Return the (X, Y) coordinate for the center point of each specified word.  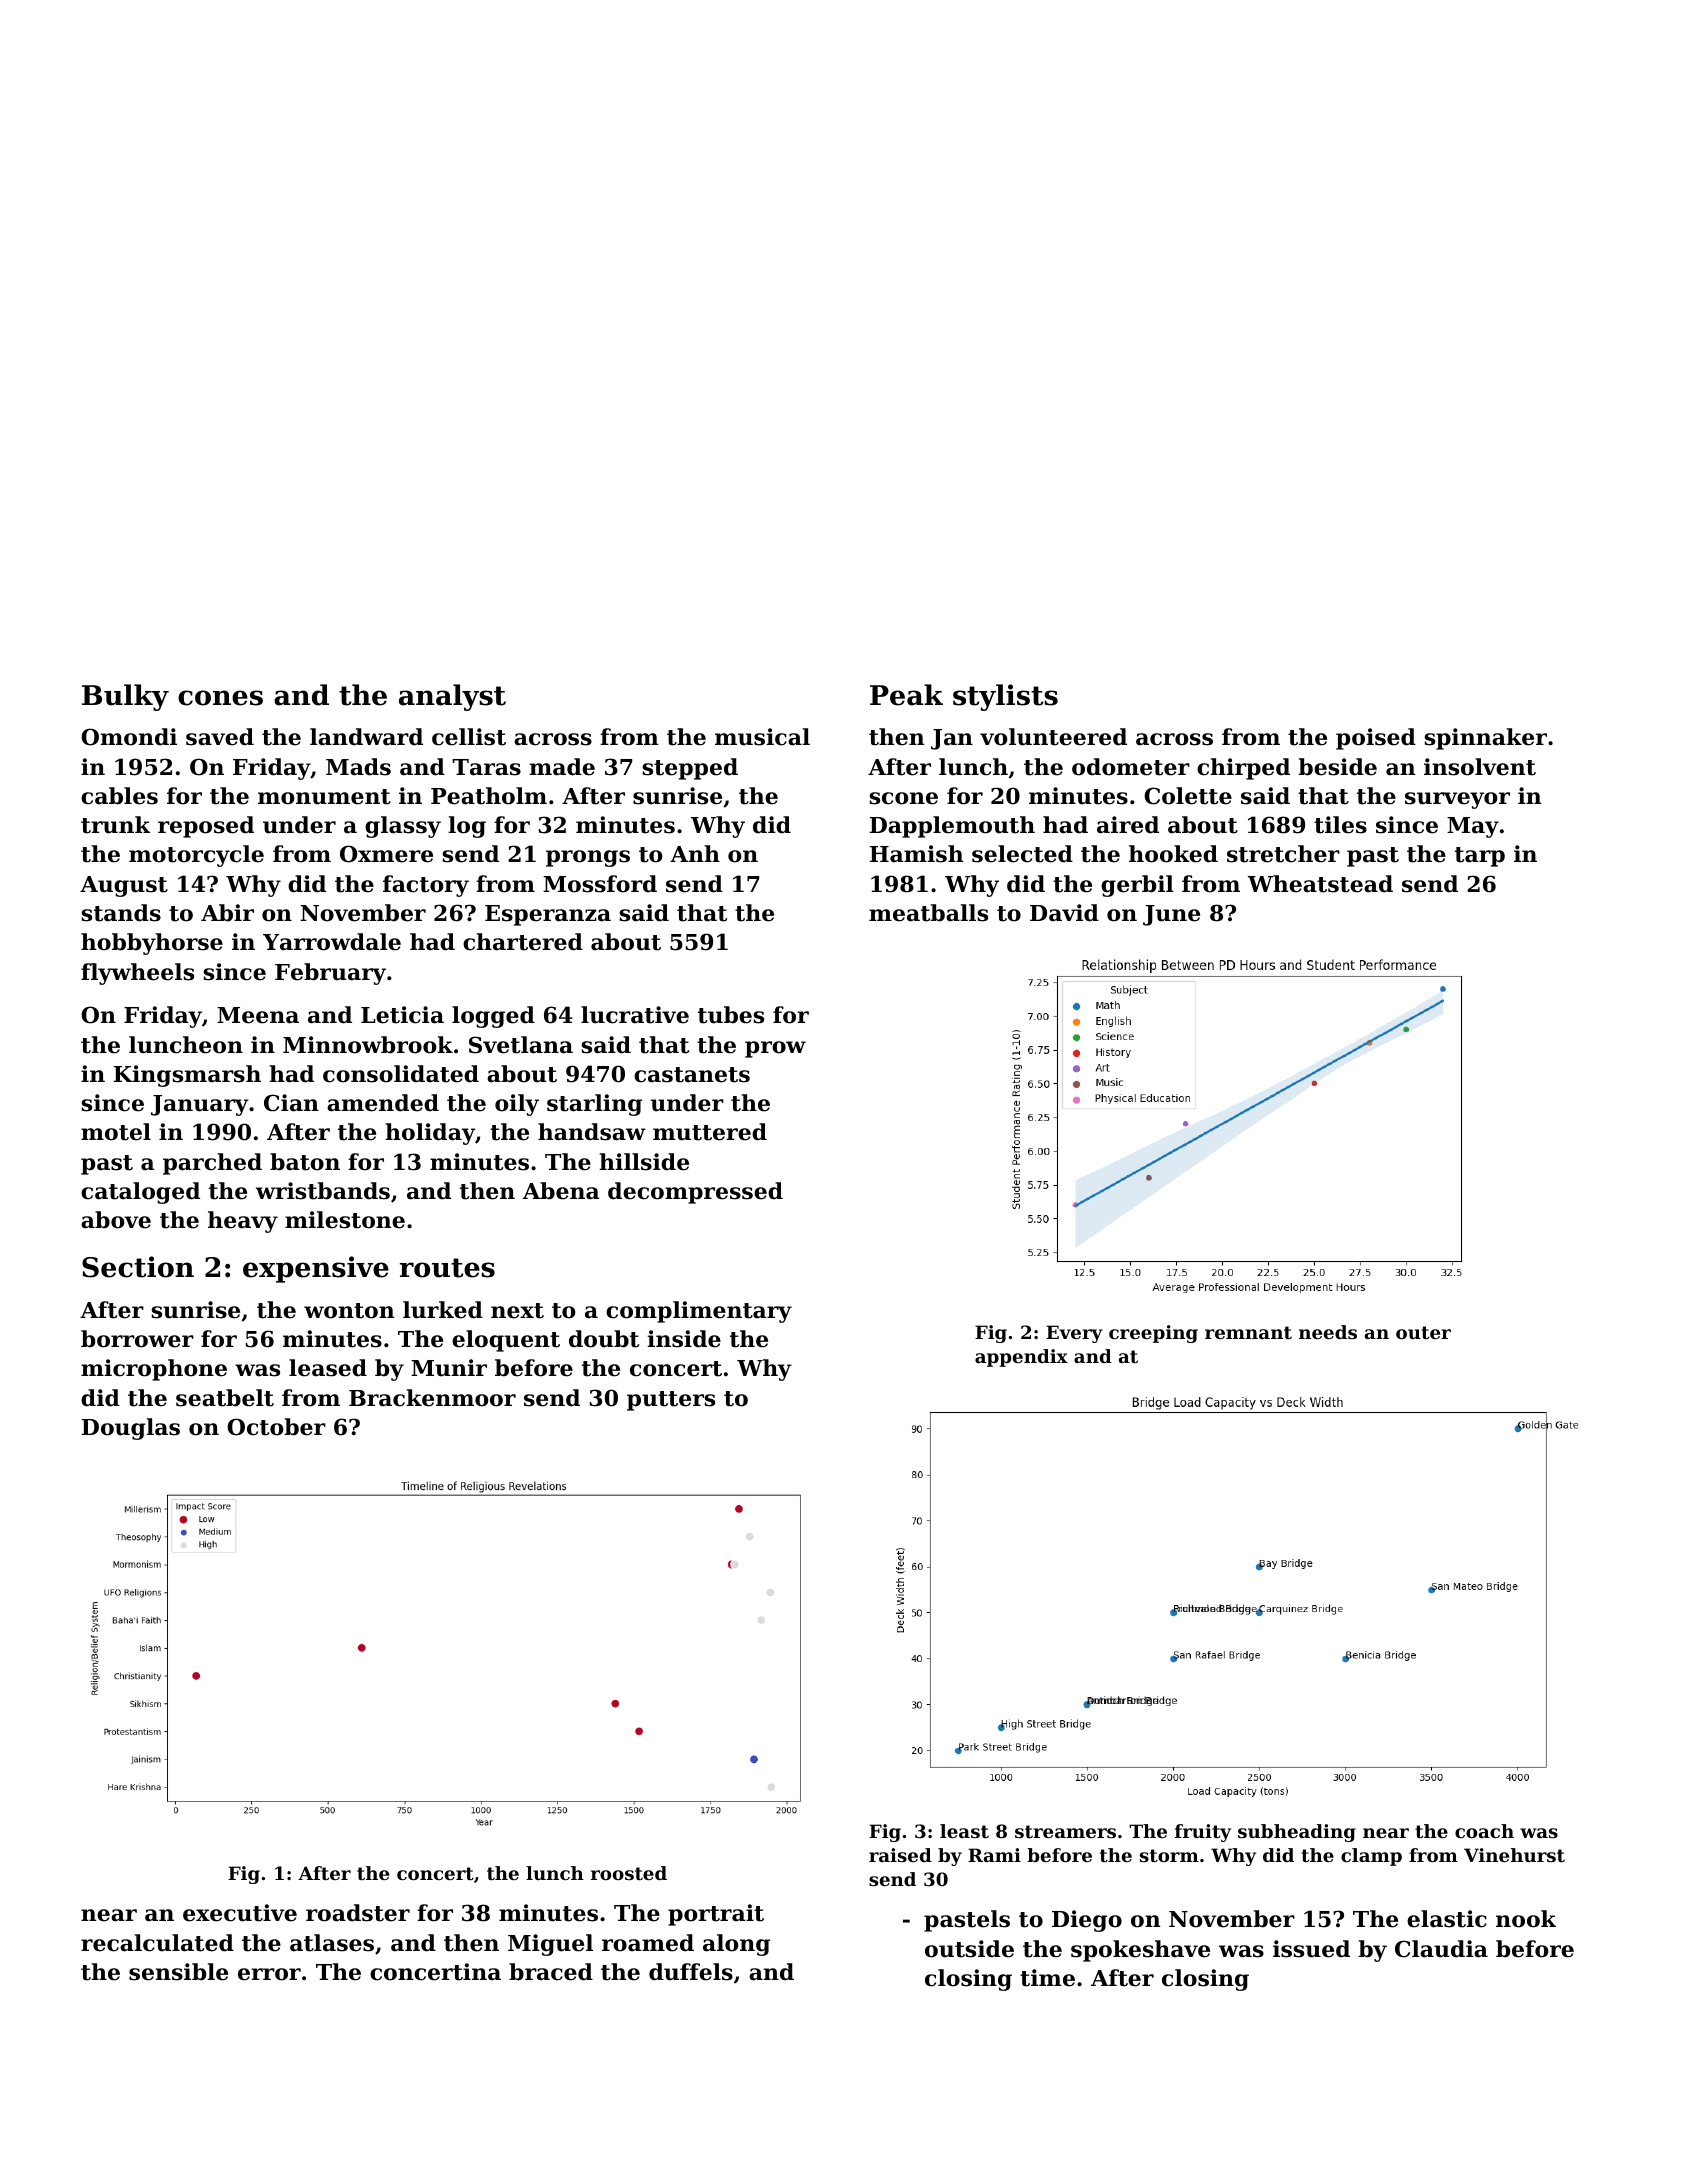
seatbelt (225, 1398)
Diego (1087, 1921)
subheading (1297, 1833)
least (964, 1831)
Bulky (125, 697)
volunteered (1053, 737)
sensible (178, 1972)
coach (1484, 1831)
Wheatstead (1320, 884)
